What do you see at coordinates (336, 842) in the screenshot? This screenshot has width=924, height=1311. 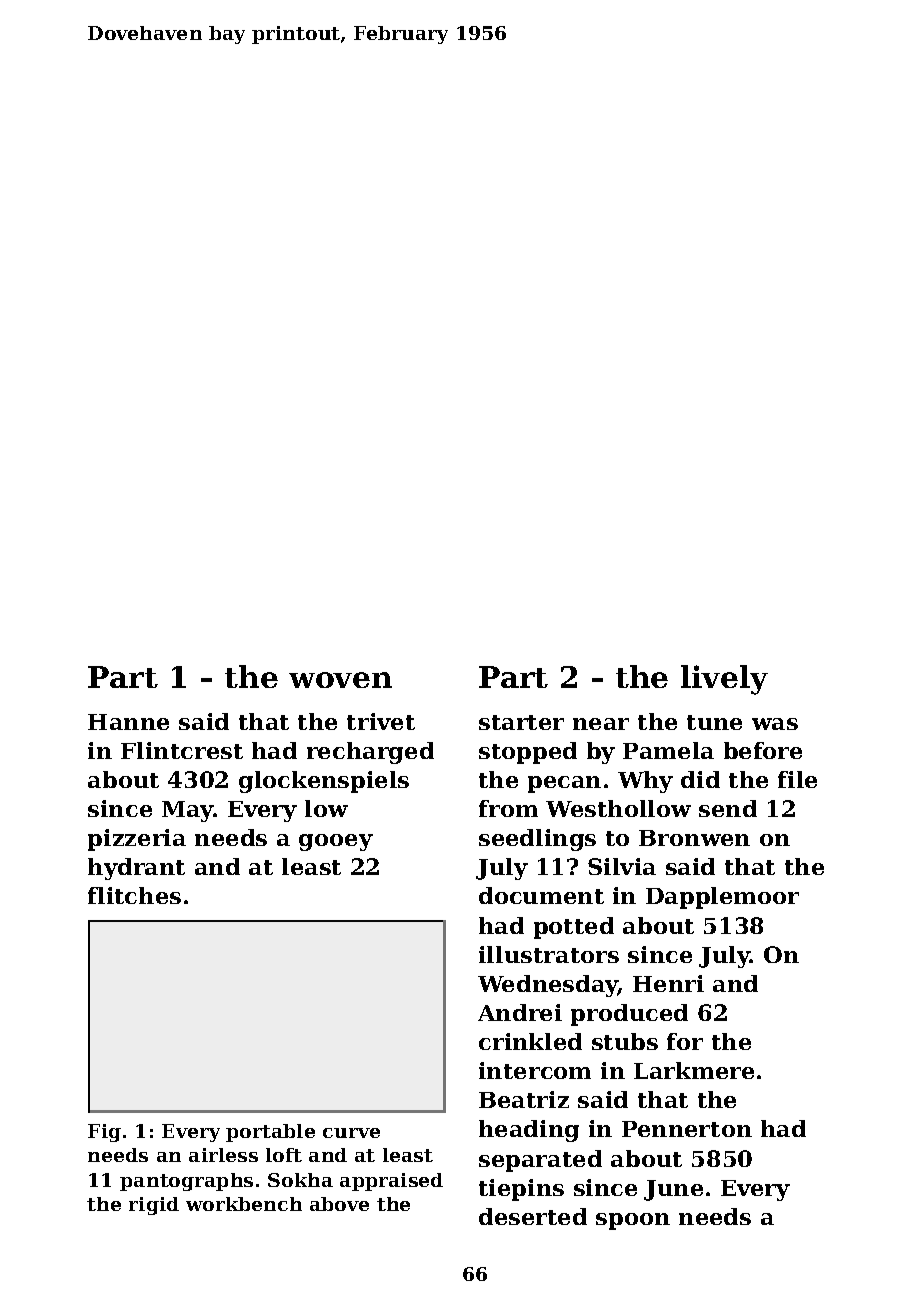 I see `gooey` at bounding box center [336, 842].
